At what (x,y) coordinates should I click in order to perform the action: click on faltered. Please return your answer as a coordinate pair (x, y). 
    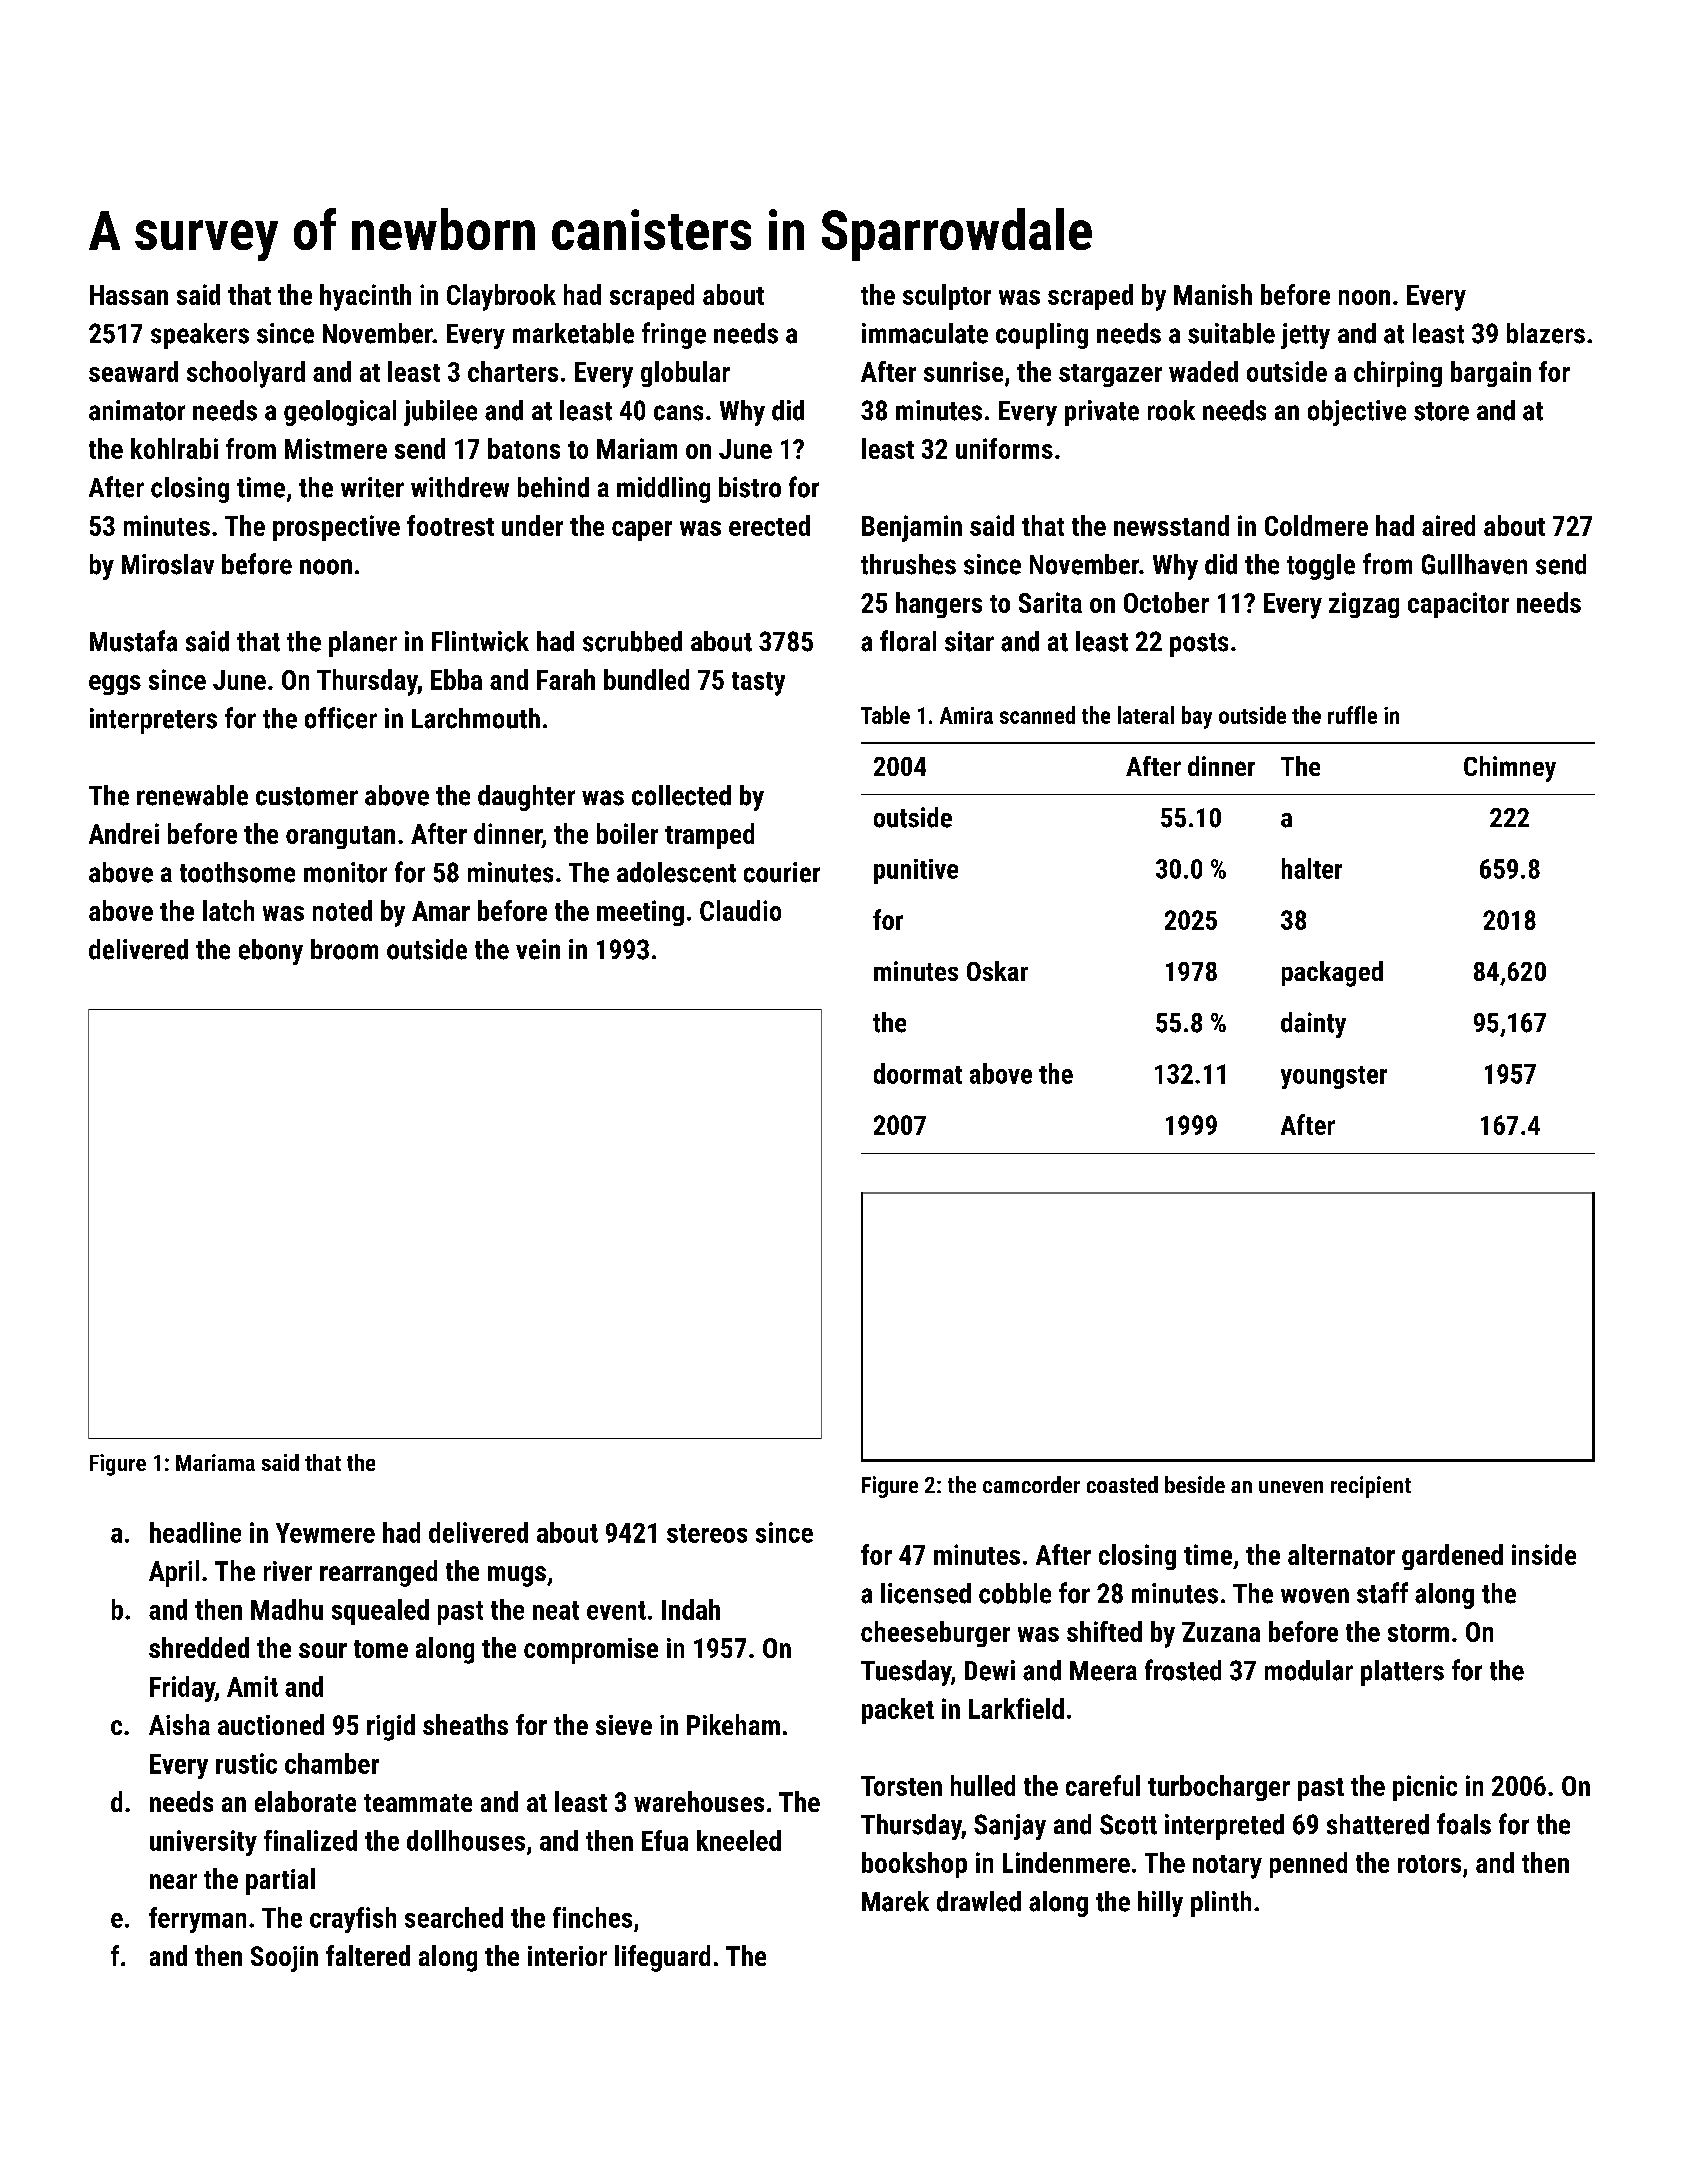
    Looking at the image, I should click on (368, 1955).
